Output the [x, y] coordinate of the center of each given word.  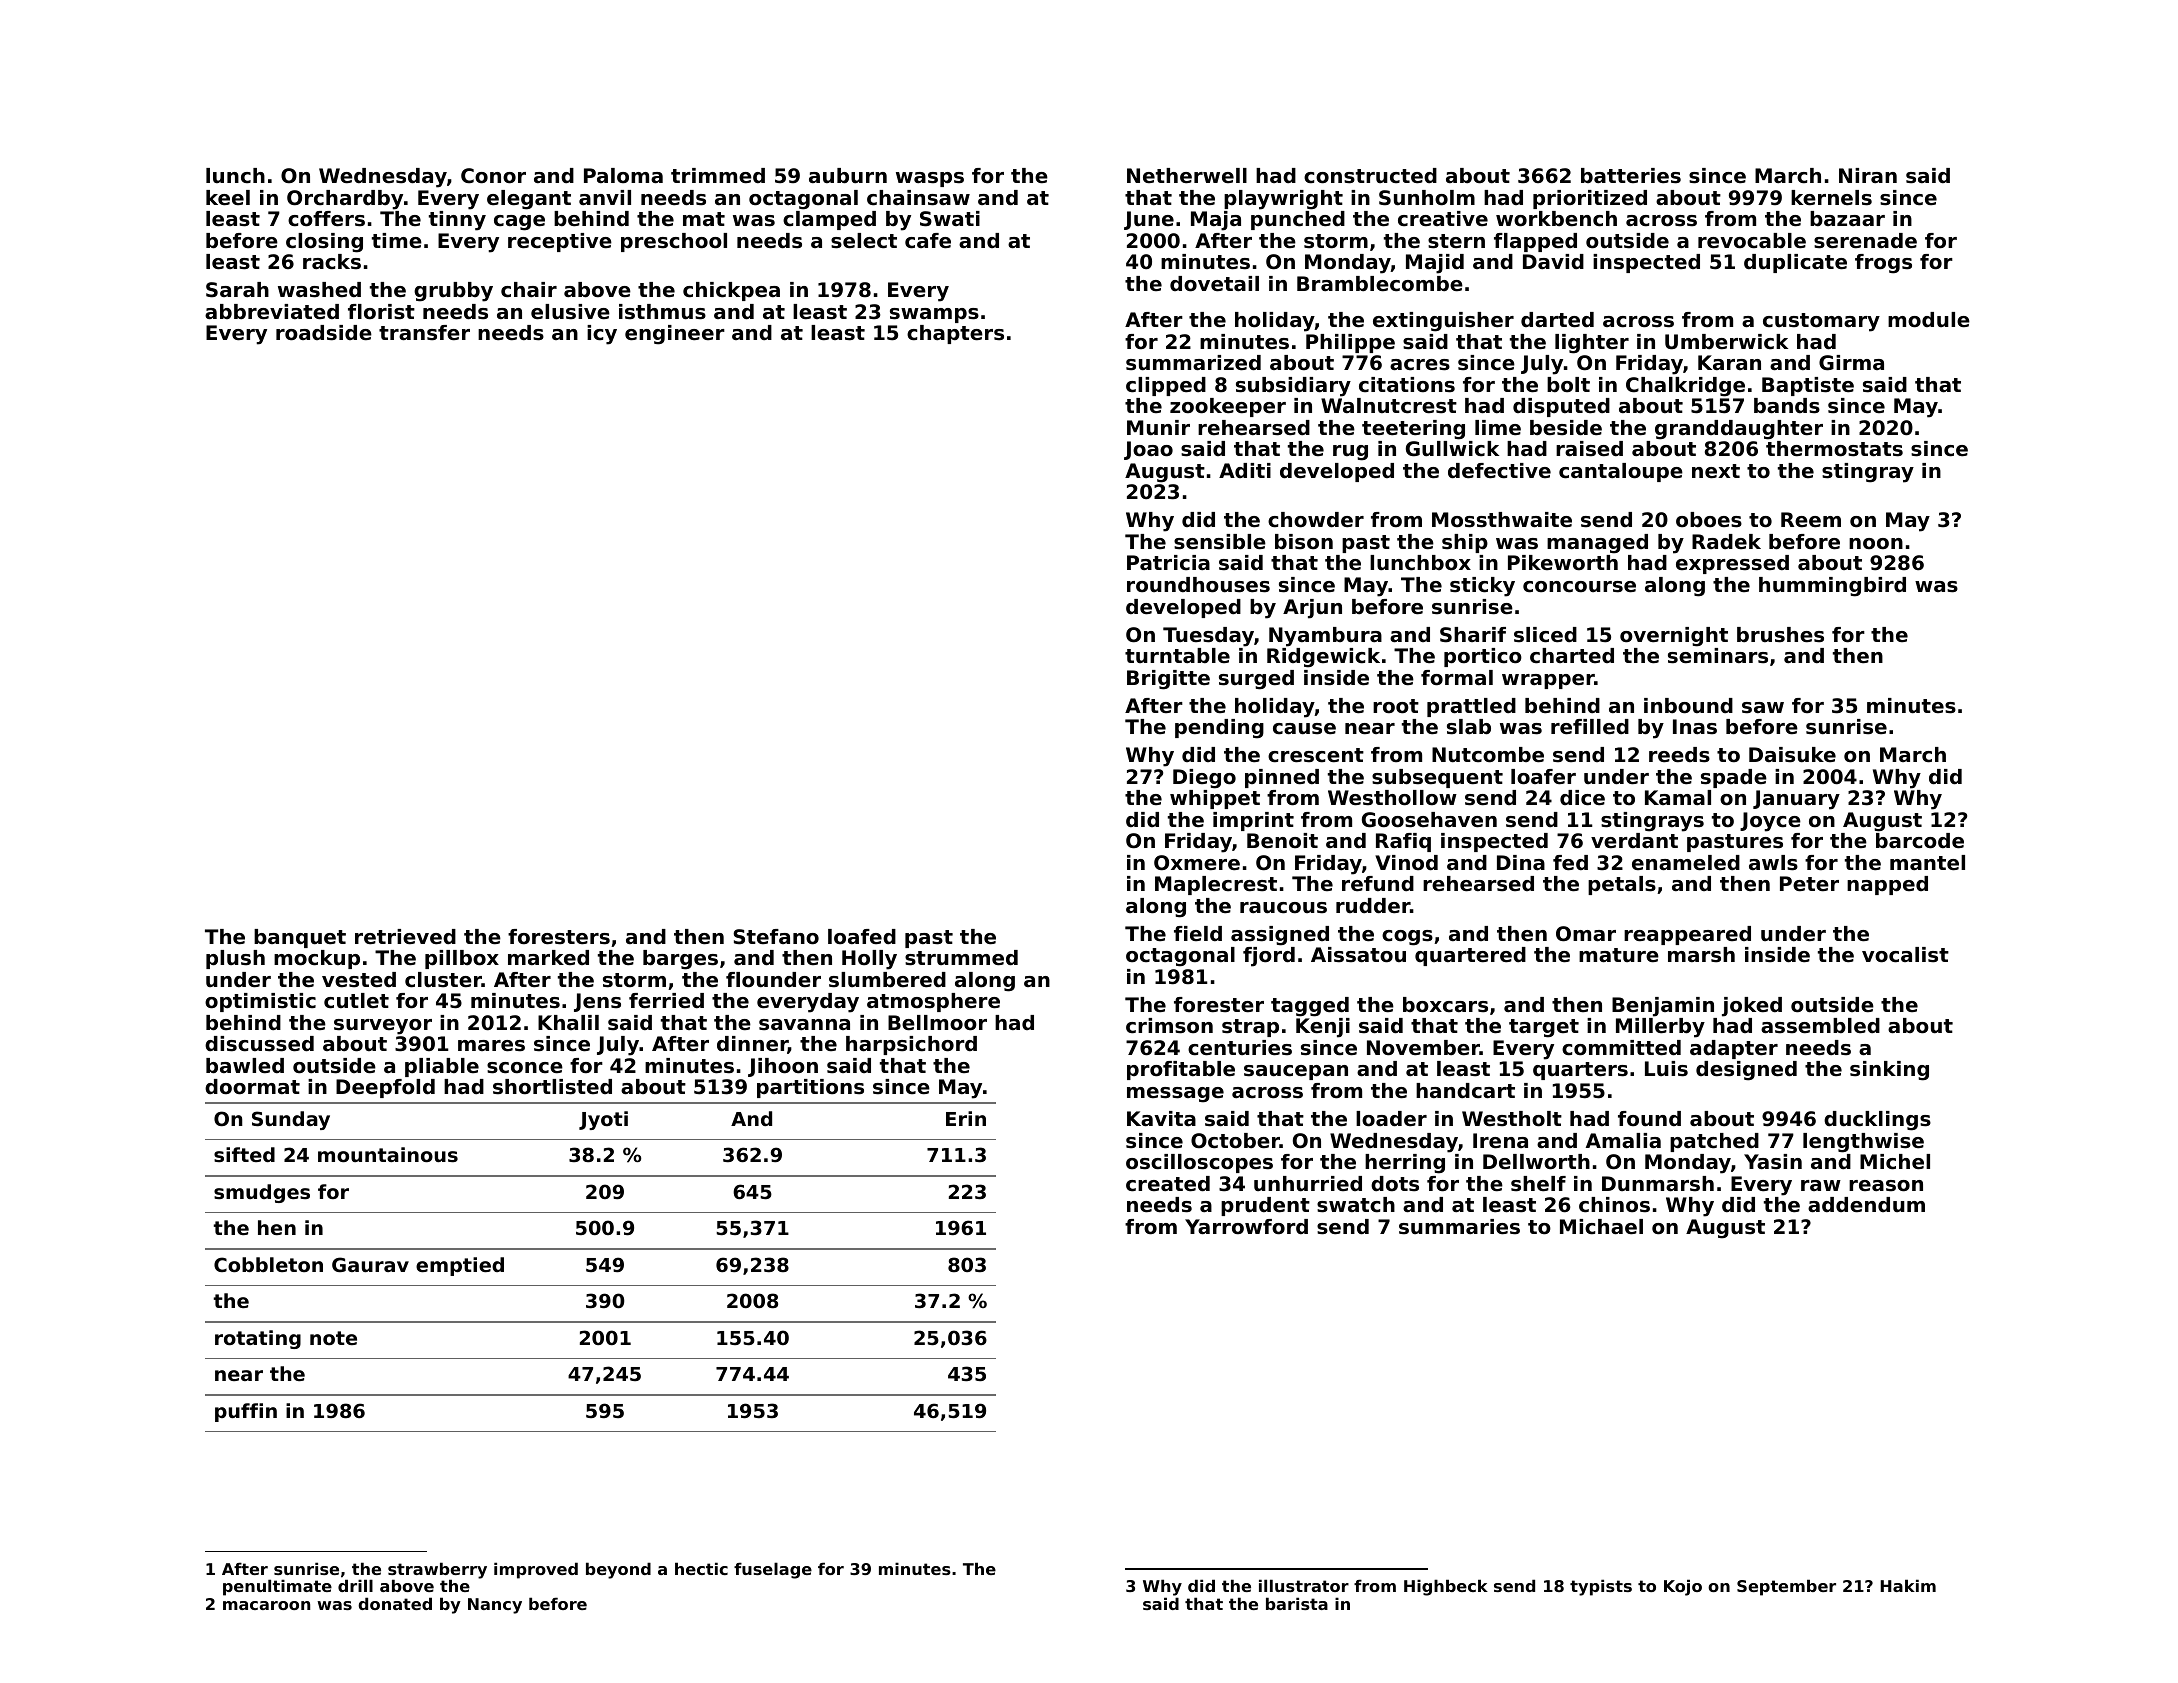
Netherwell [1187, 176]
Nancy [495, 1606]
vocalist [1905, 955]
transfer [424, 333]
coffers [326, 219]
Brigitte [1168, 680]
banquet [300, 938]
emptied [460, 1266]
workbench [1556, 219]
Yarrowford [1246, 1227]
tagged [1310, 1007]
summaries [1459, 1227]
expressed [1732, 564]
